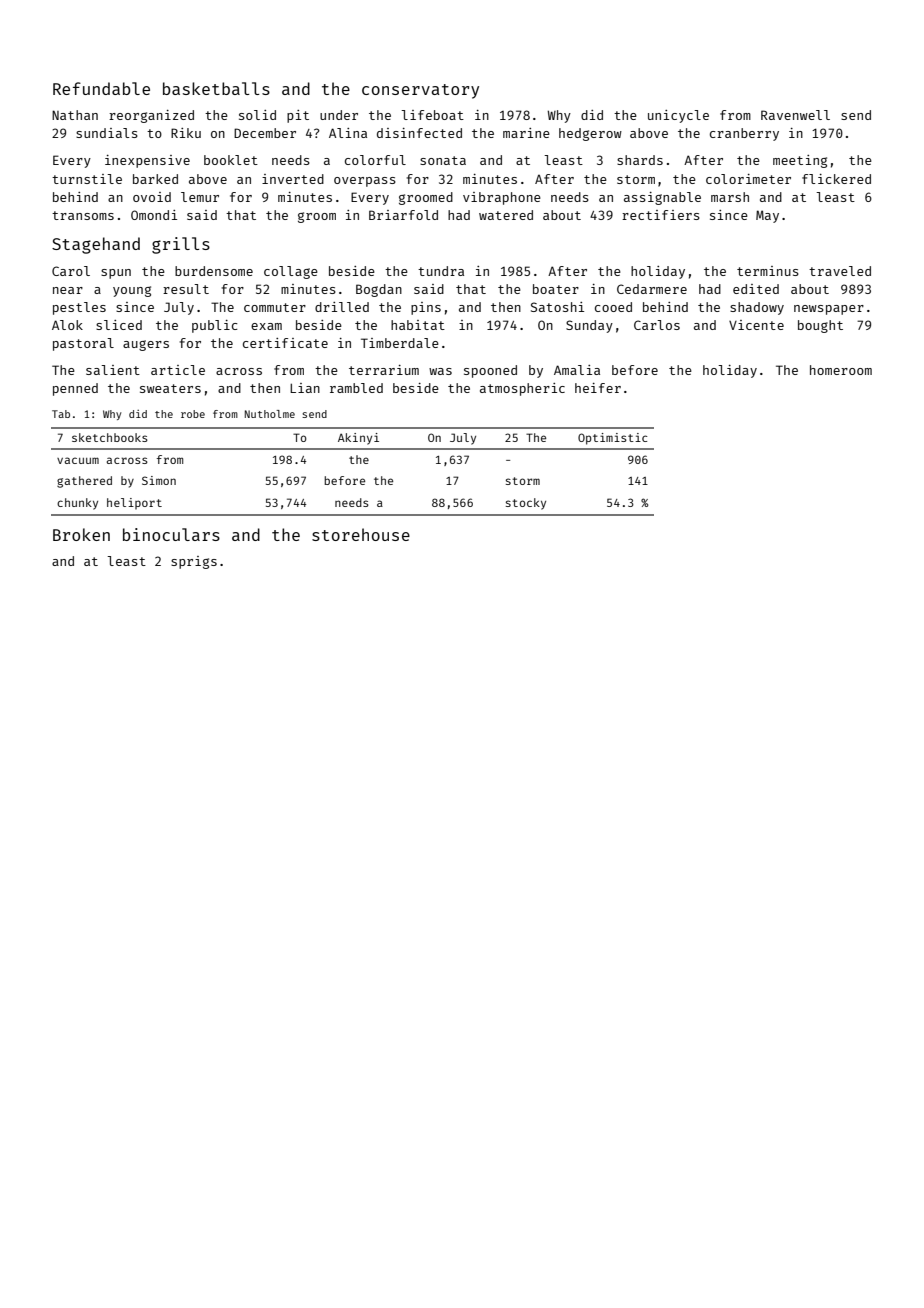 The height and width of the document is (1308, 924). Describe the element at coordinates (598, 388) in the document. I see `heifer` at that location.
